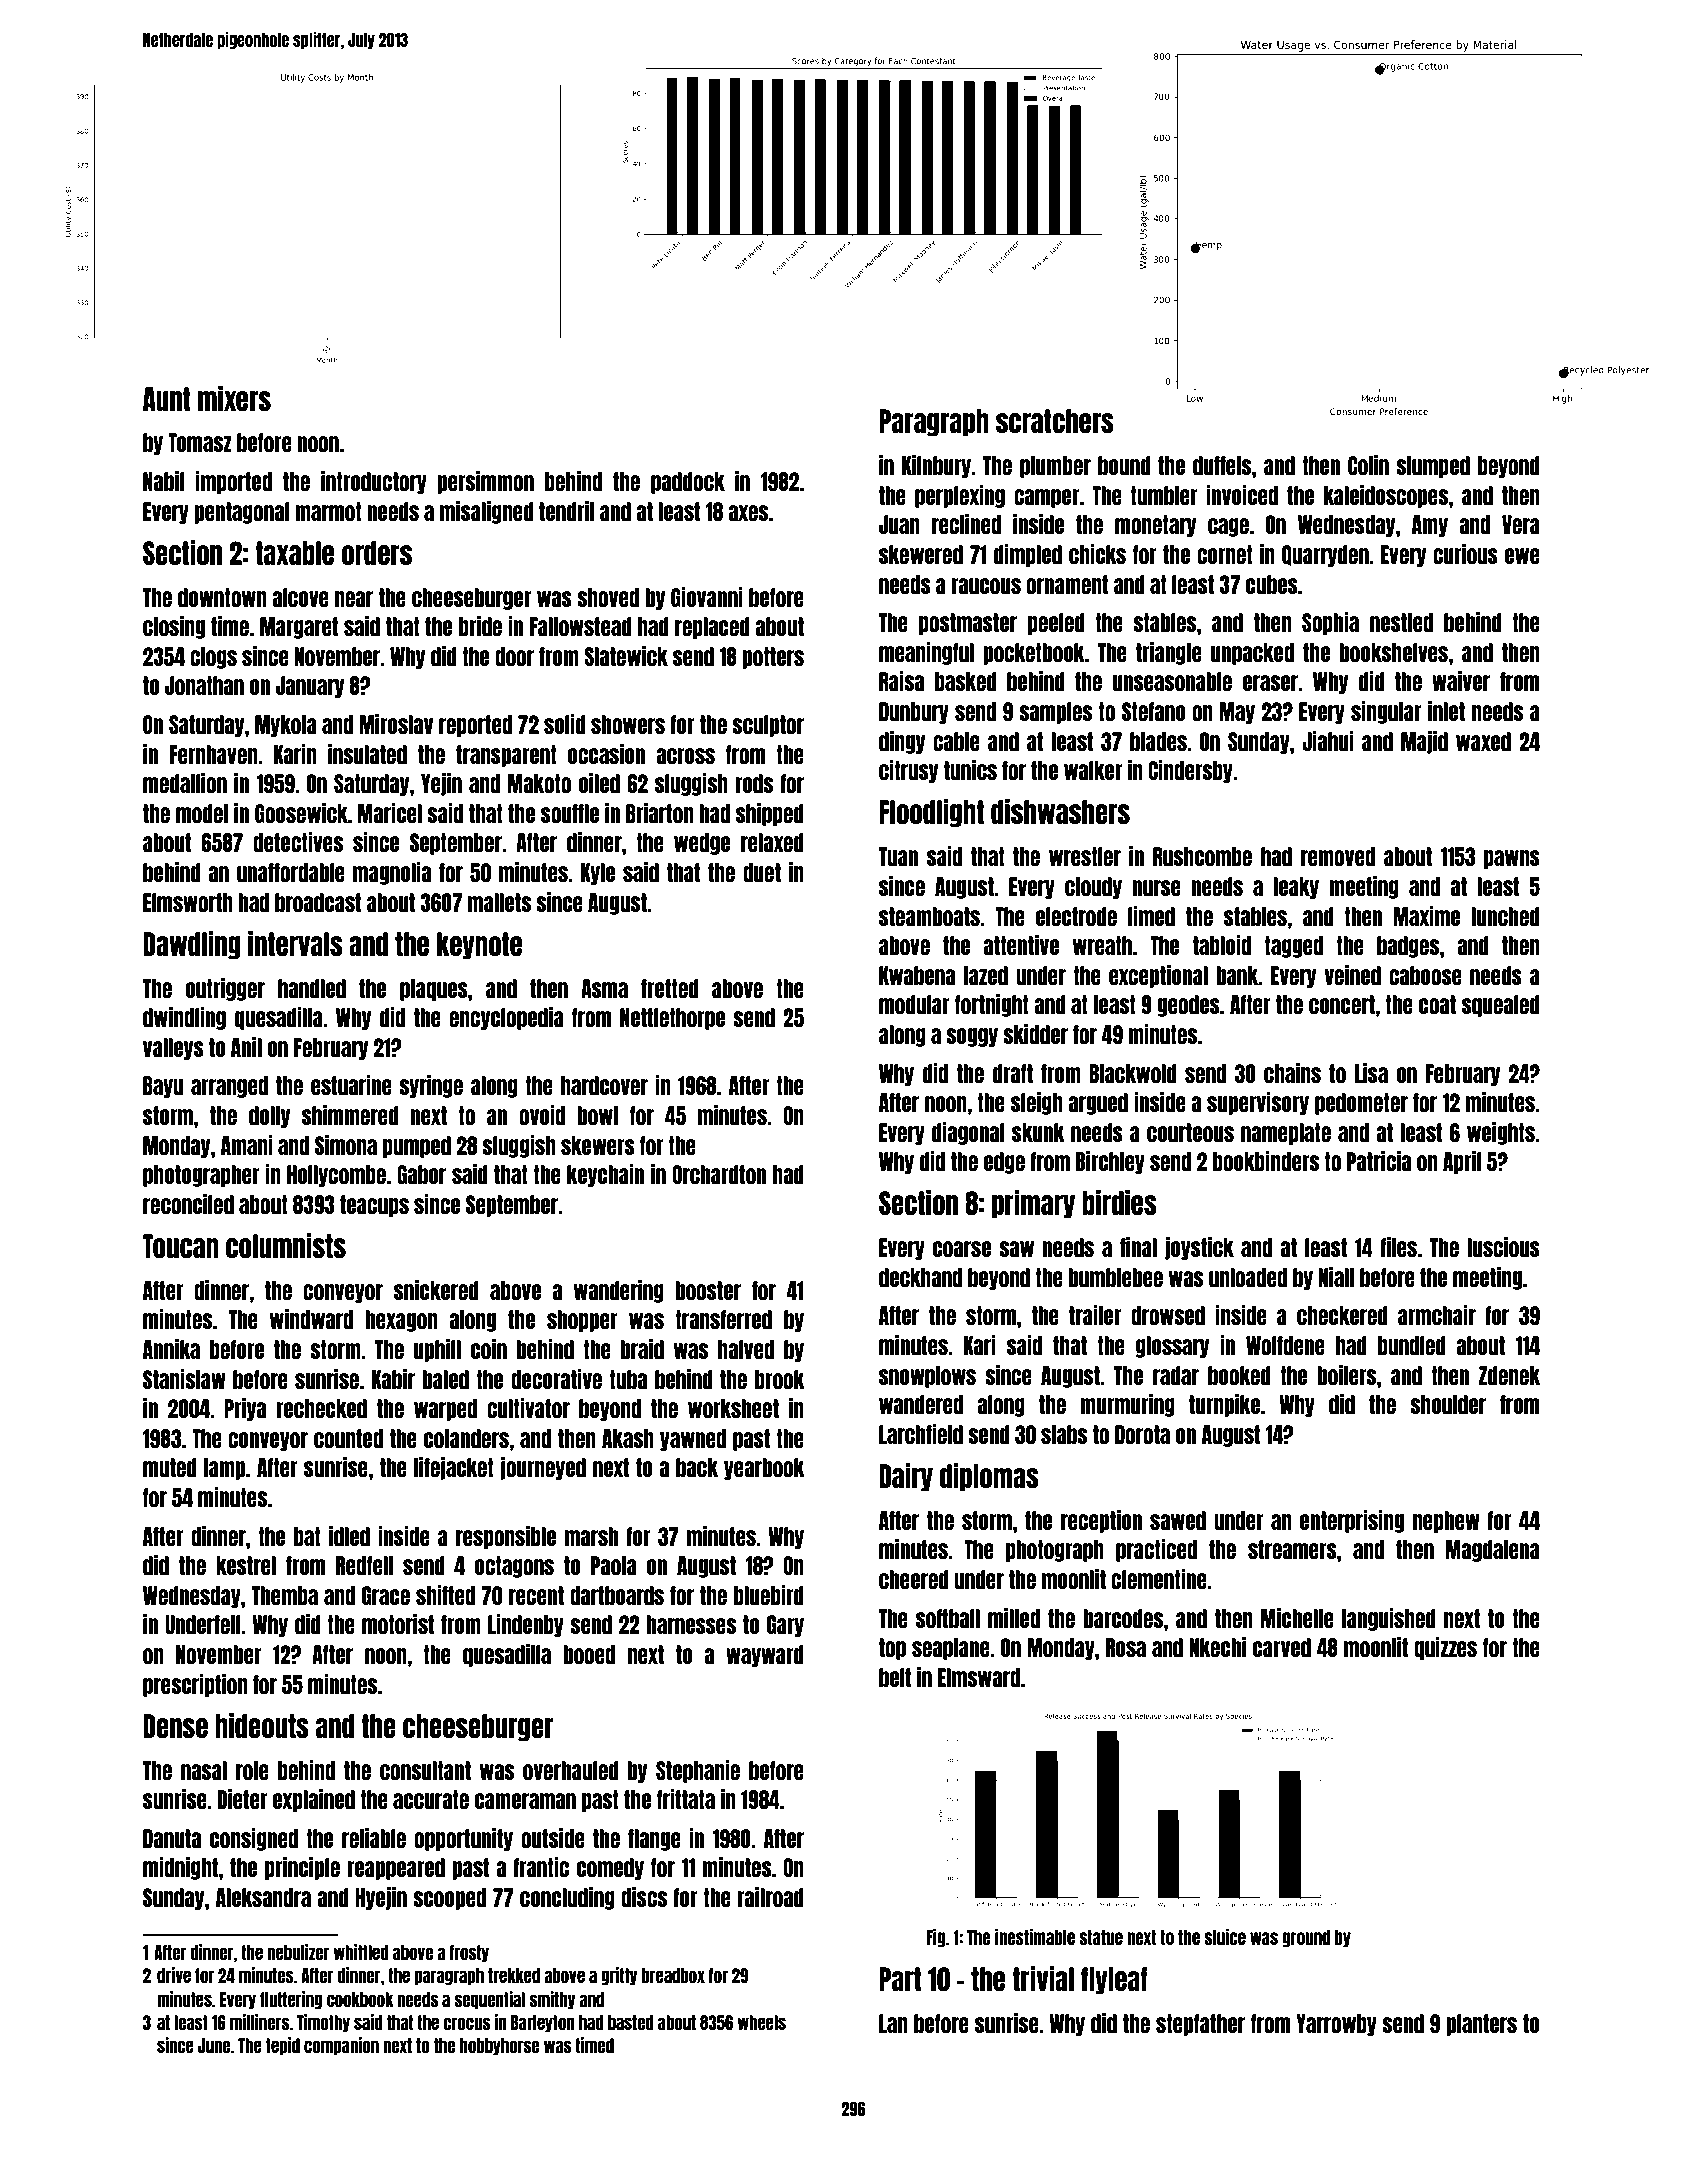 The width and height of the page is (1683, 2178). What do you see at coordinates (1483, 741) in the page?
I see `waxed` at bounding box center [1483, 741].
